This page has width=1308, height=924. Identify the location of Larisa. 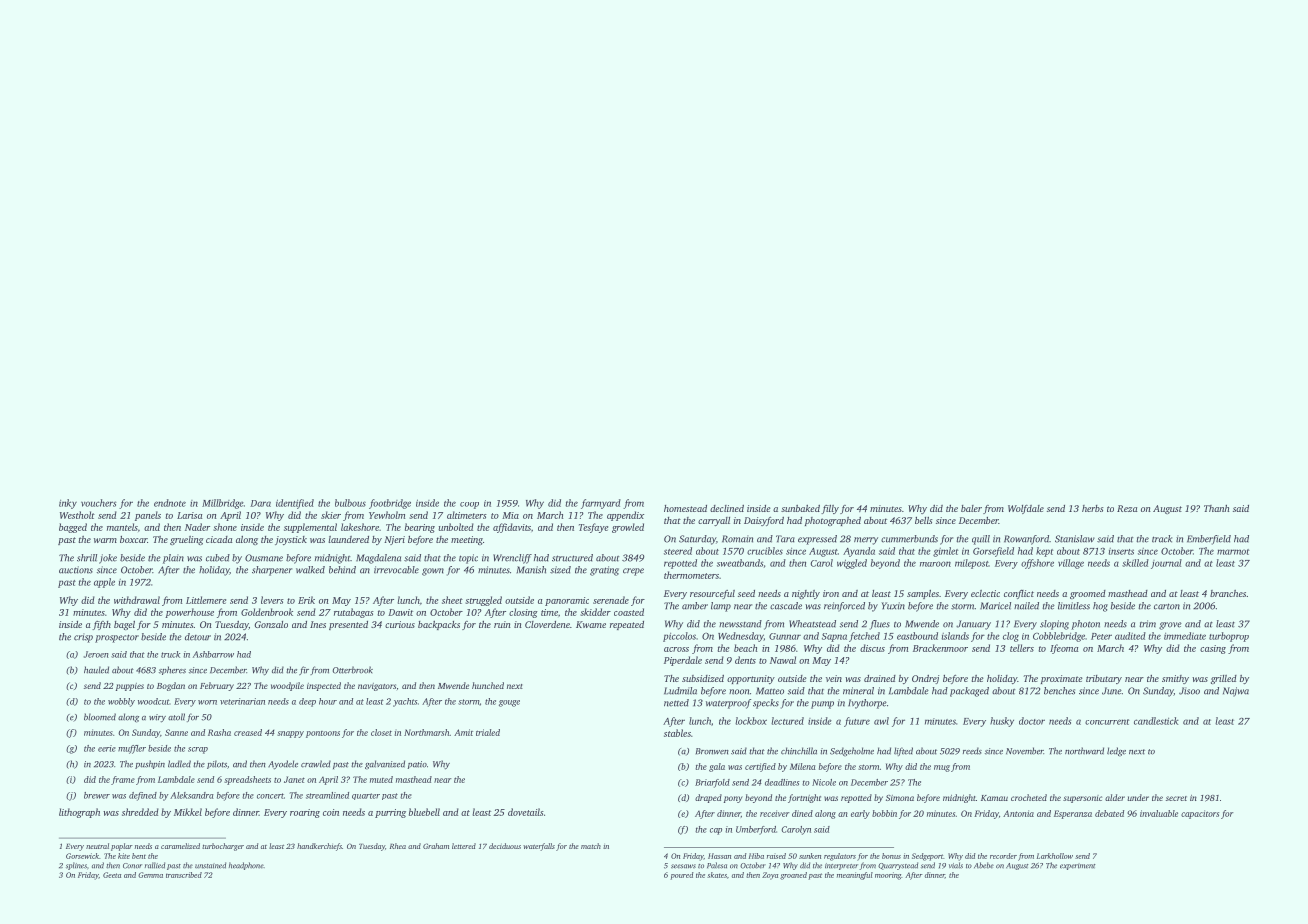
(189, 515).
